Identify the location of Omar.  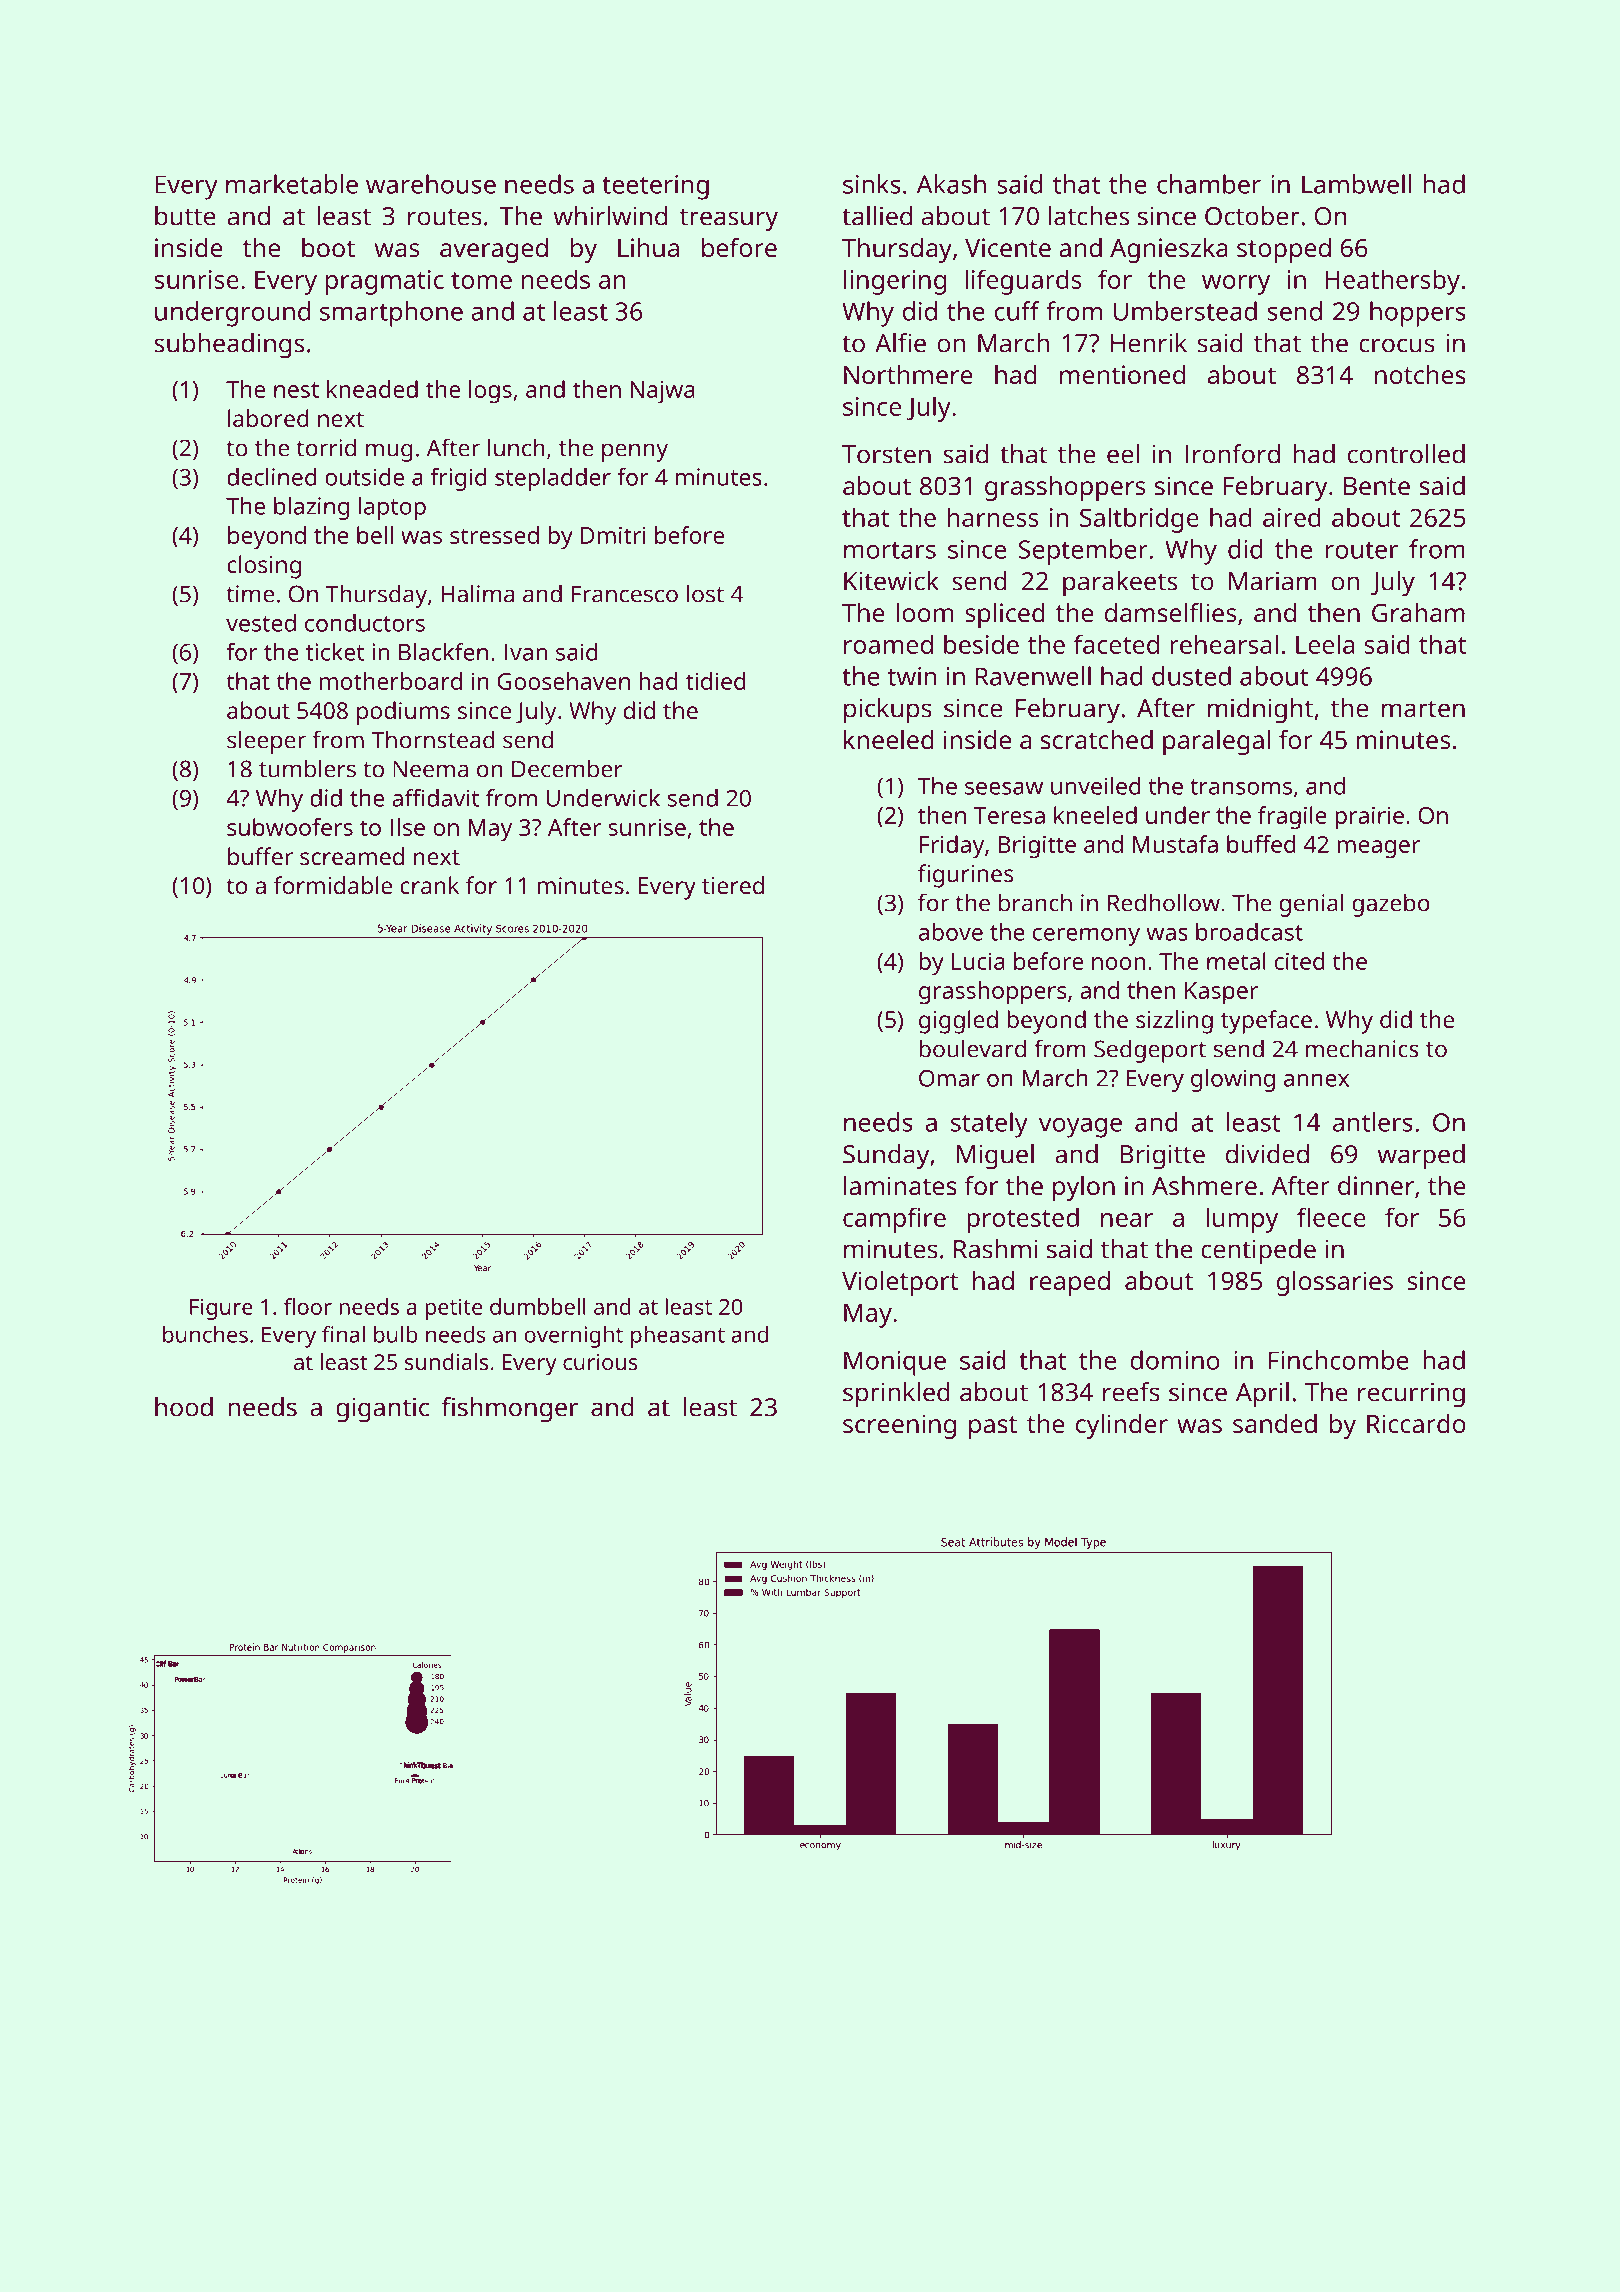
(949, 1078).
